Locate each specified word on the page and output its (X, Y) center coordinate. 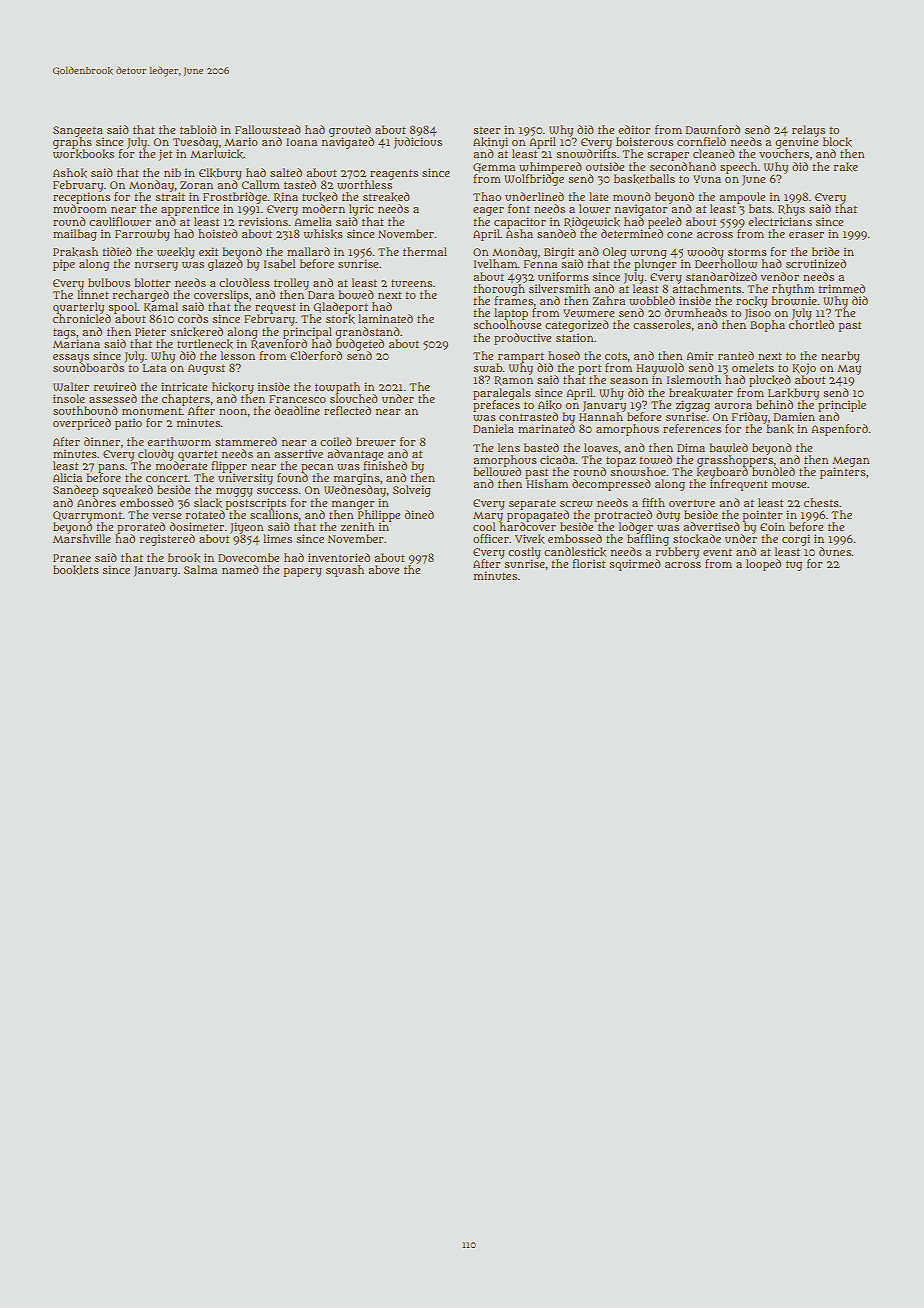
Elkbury (220, 174)
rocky (751, 302)
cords (193, 318)
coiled (336, 441)
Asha (519, 233)
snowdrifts (586, 154)
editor (634, 129)
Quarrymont (88, 516)
